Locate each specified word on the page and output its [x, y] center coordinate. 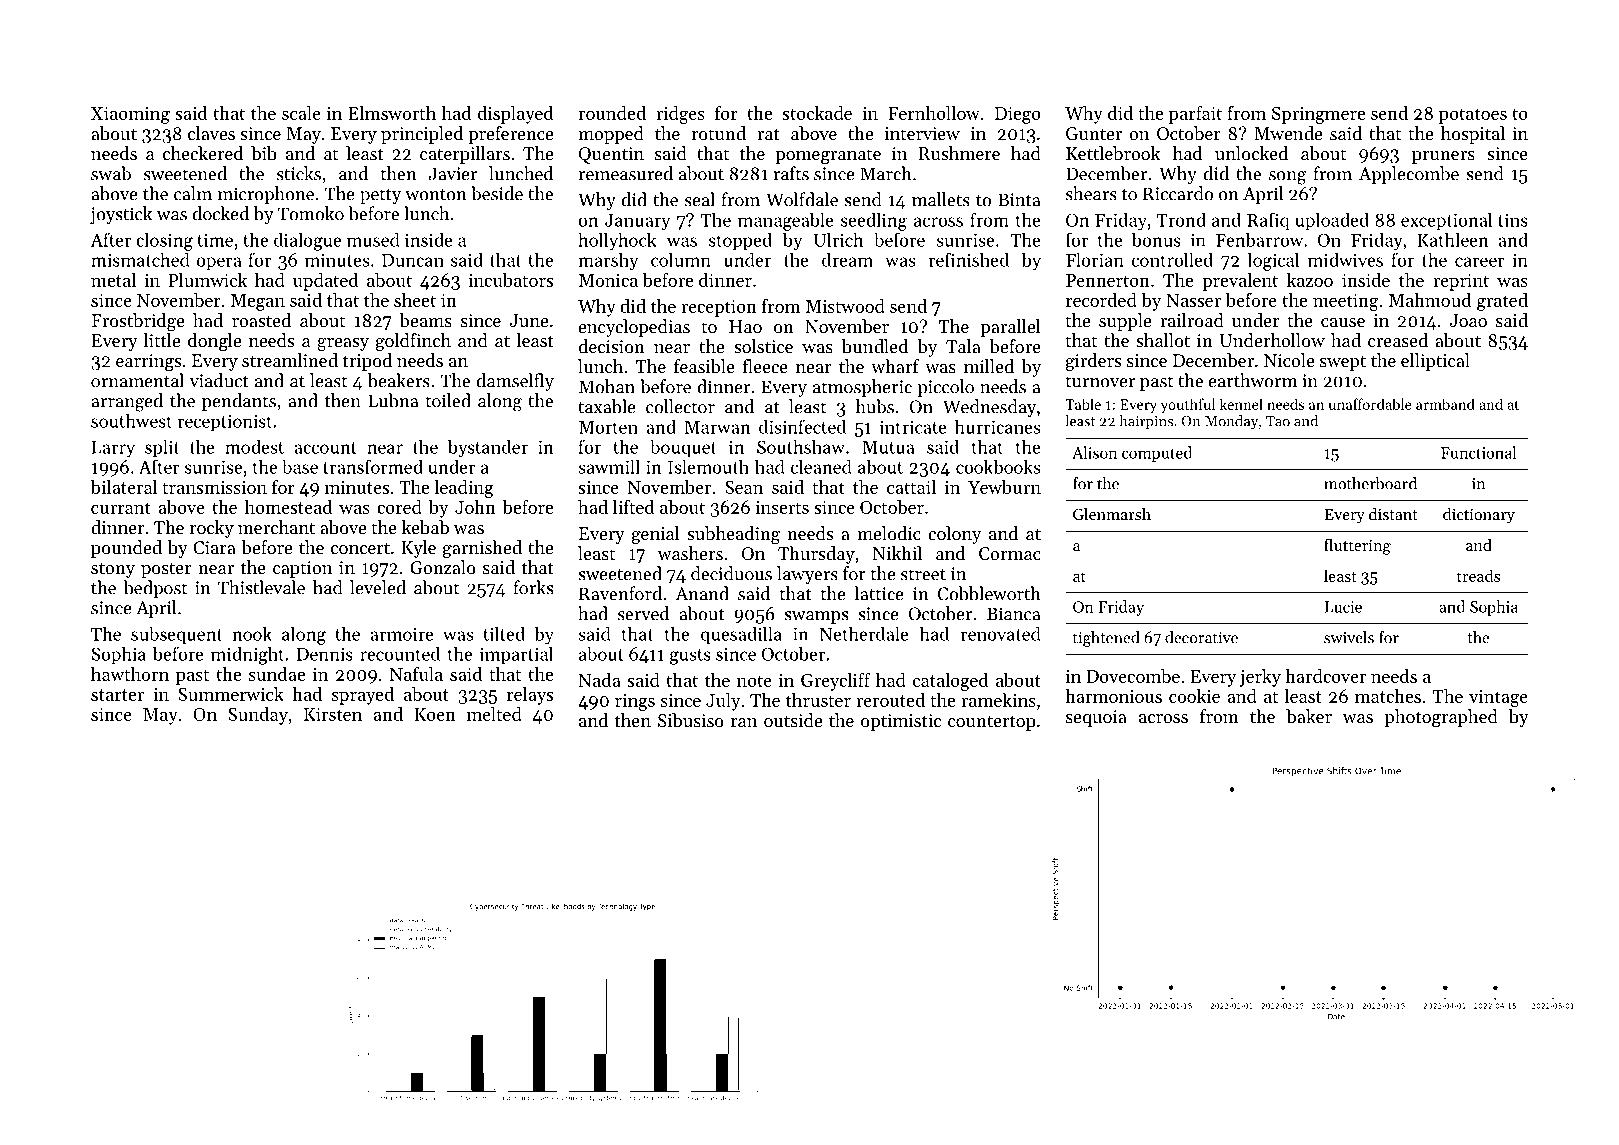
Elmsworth [392, 113]
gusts [690, 657]
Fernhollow [934, 113]
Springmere [1318, 115]
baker [1309, 716]
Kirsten [333, 714]
